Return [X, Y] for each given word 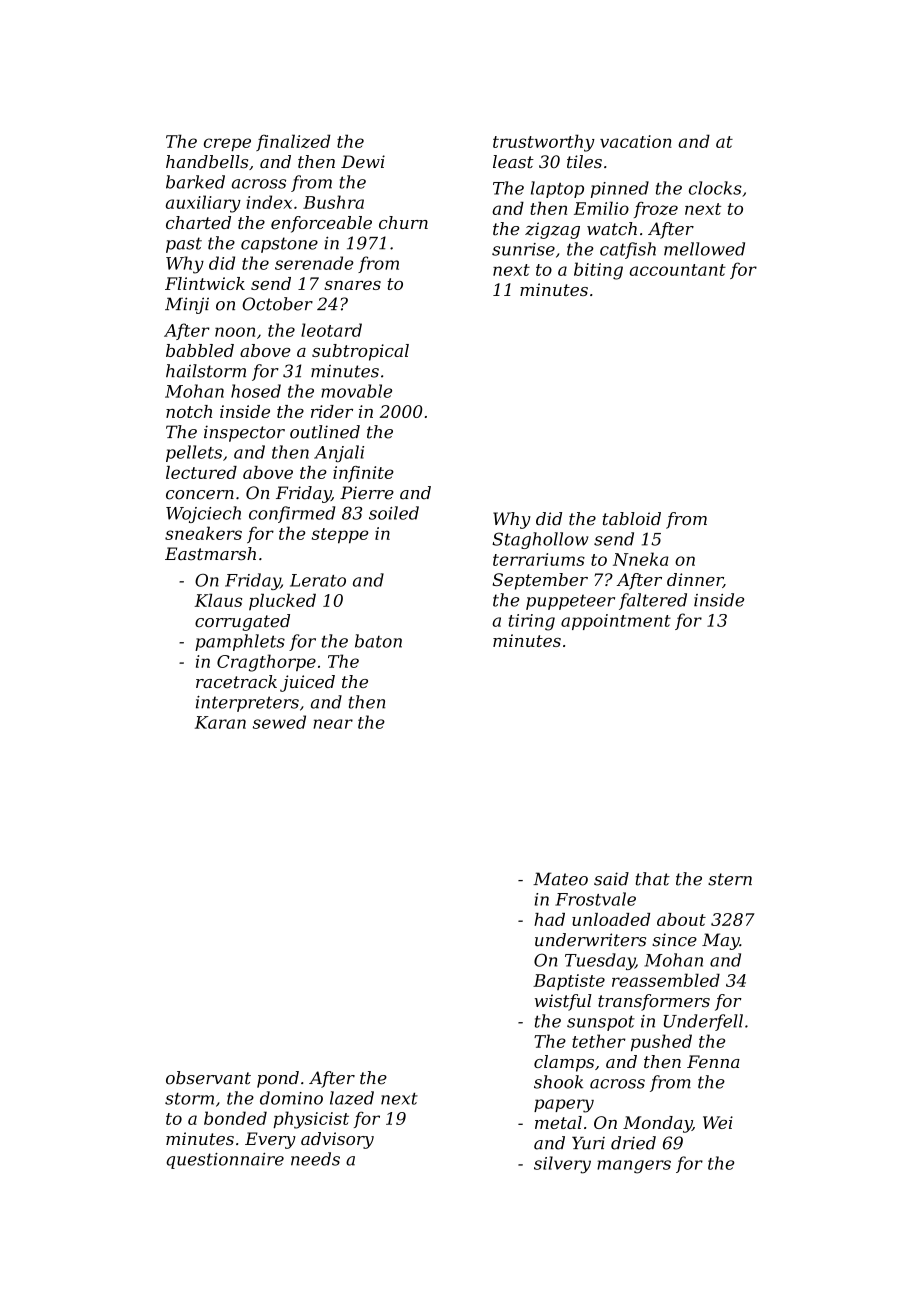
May [721, 941]
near [333, 724]
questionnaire [225, 1161]
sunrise [523, 249]
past [184, 245]
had [549, 919]
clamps [564, 1063]
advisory [337, 1140]
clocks [715, 188]
